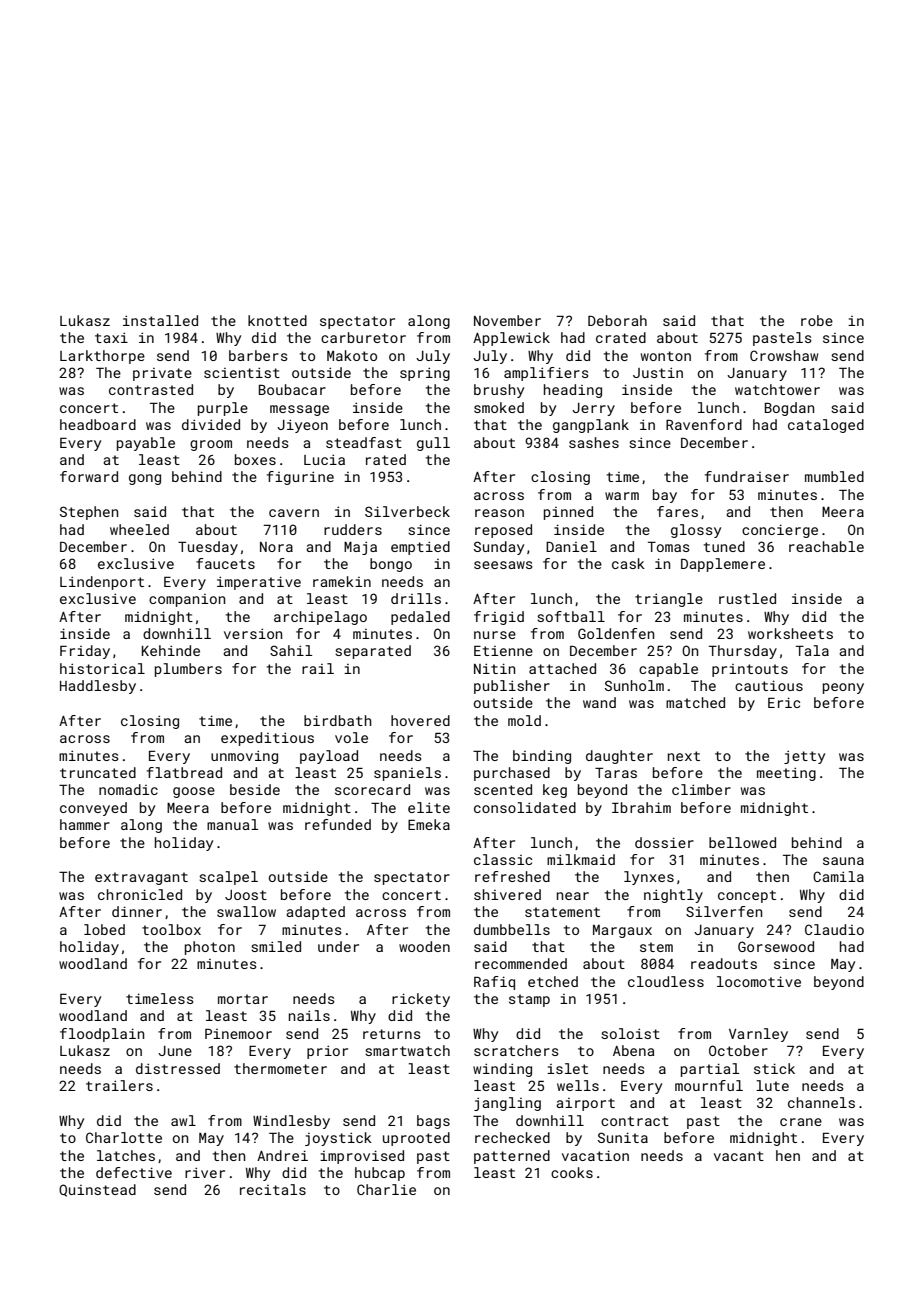 The height and width of the image is (1308, 924). I want to click on Friday, so click(85, 652).
